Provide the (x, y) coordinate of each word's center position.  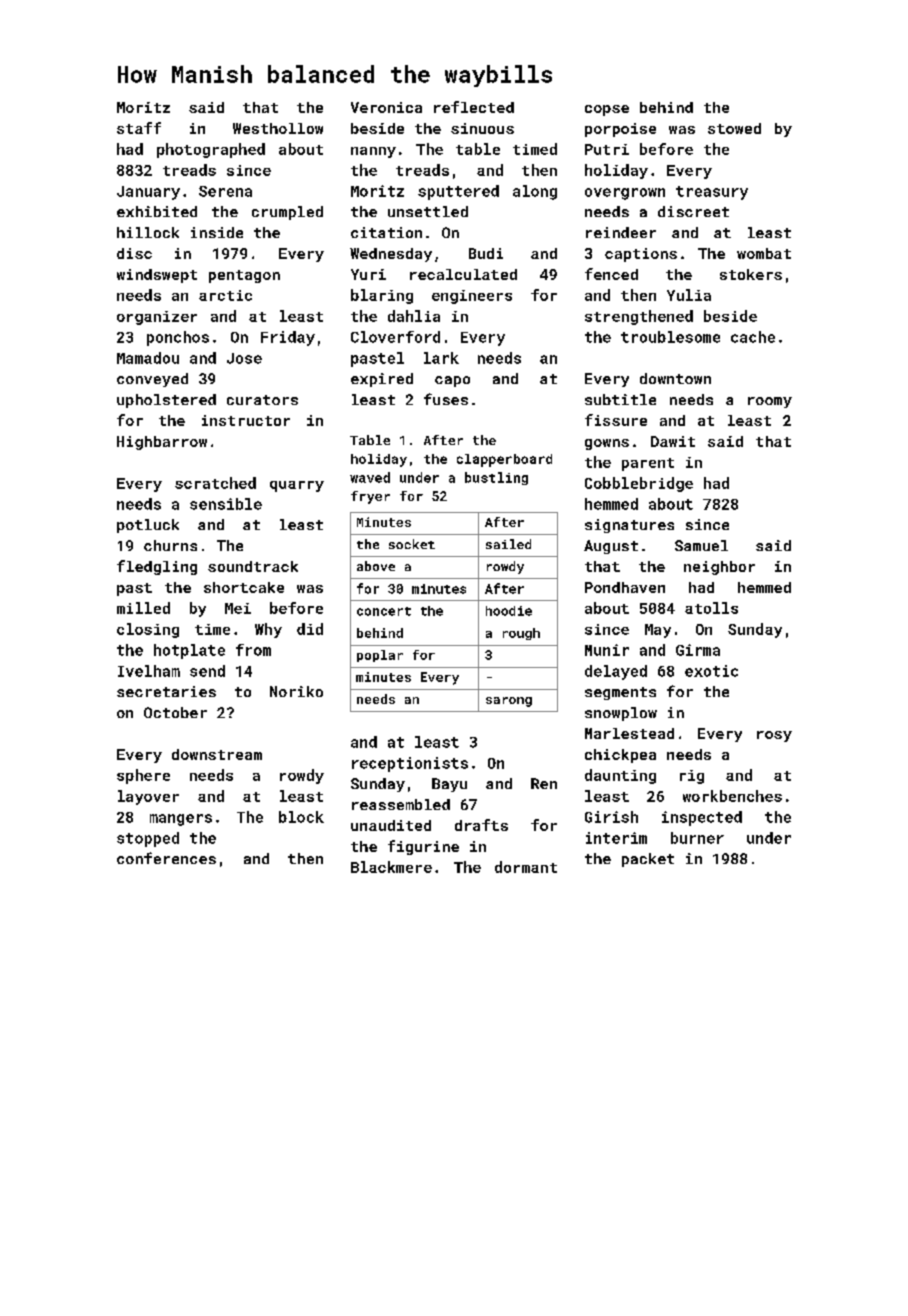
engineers (472, 297)
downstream (217, 754)
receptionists (410, 764)
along (535, 192)
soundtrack (253, 566)
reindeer (621, 232)
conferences (166, 858)
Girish (611, 817)
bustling (496, 478)
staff (139, 128)
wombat (764, 253)
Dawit (673, 441)
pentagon (244, 276)
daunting (620, 776)
